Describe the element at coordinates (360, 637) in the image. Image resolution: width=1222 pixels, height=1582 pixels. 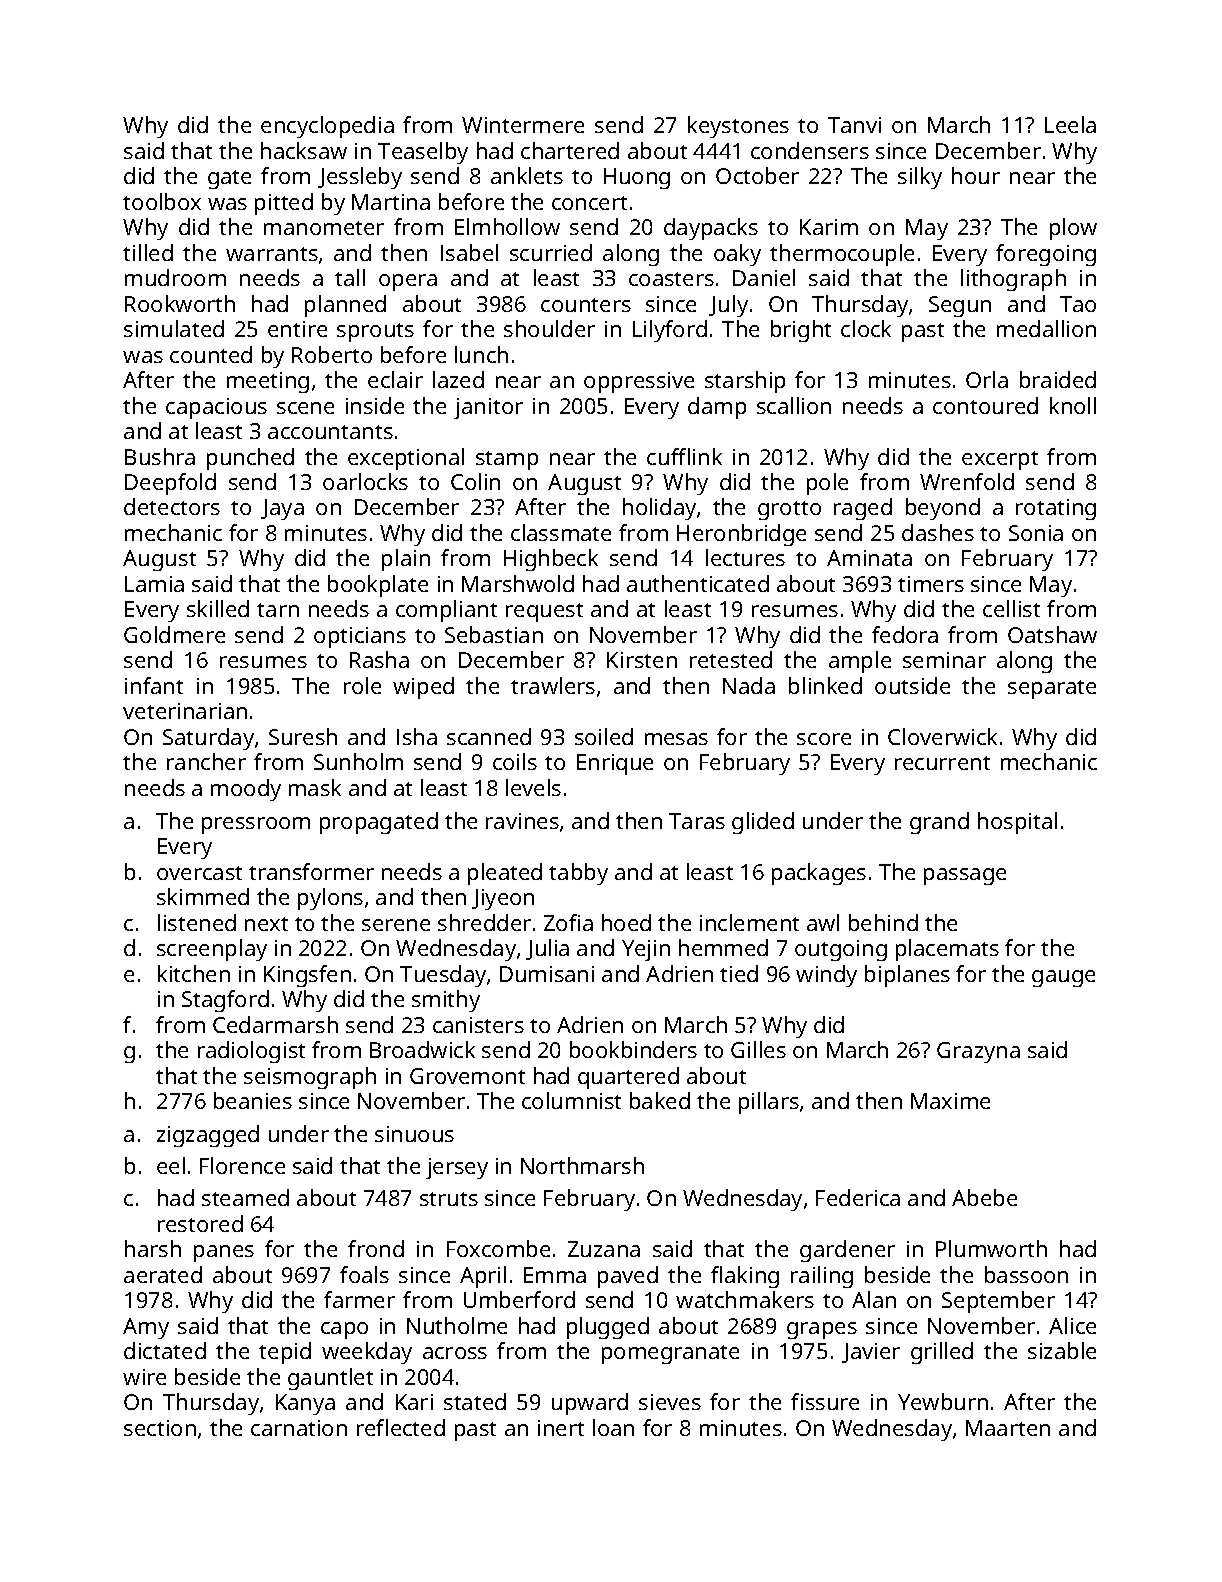
I see `opticians` at that location.
